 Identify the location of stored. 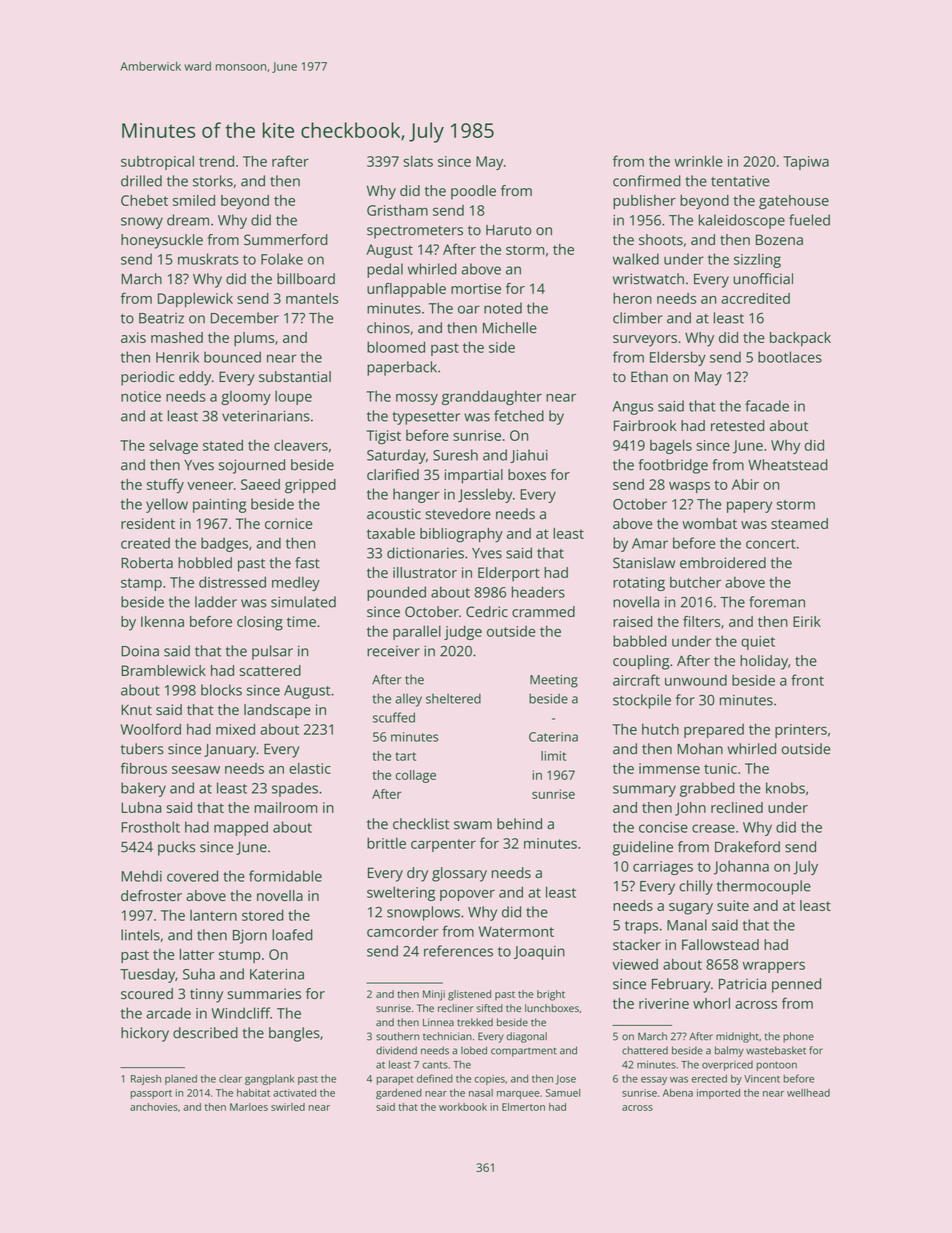
(263, 915).
